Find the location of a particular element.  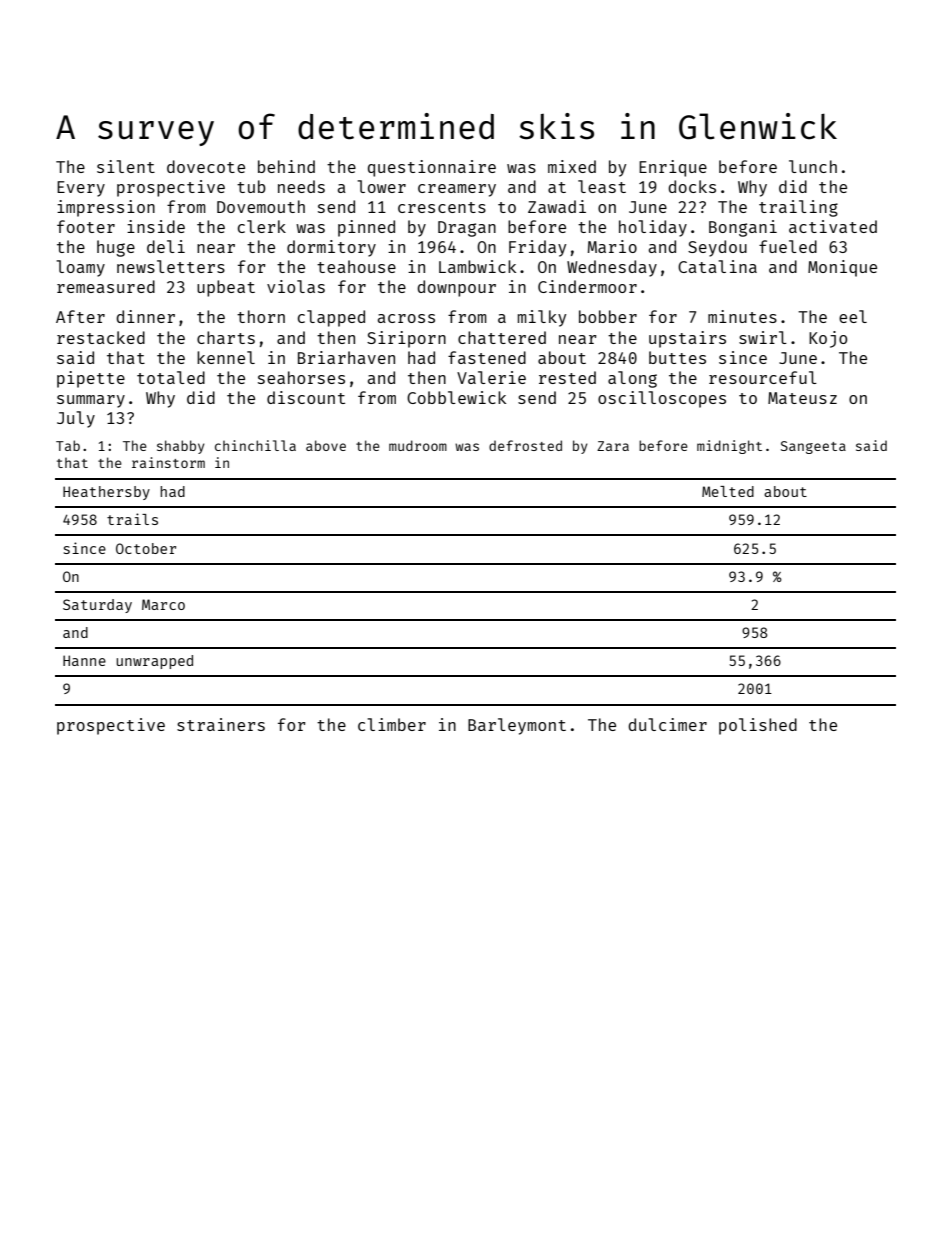

Enrique is located at coordinates (673, 168).
